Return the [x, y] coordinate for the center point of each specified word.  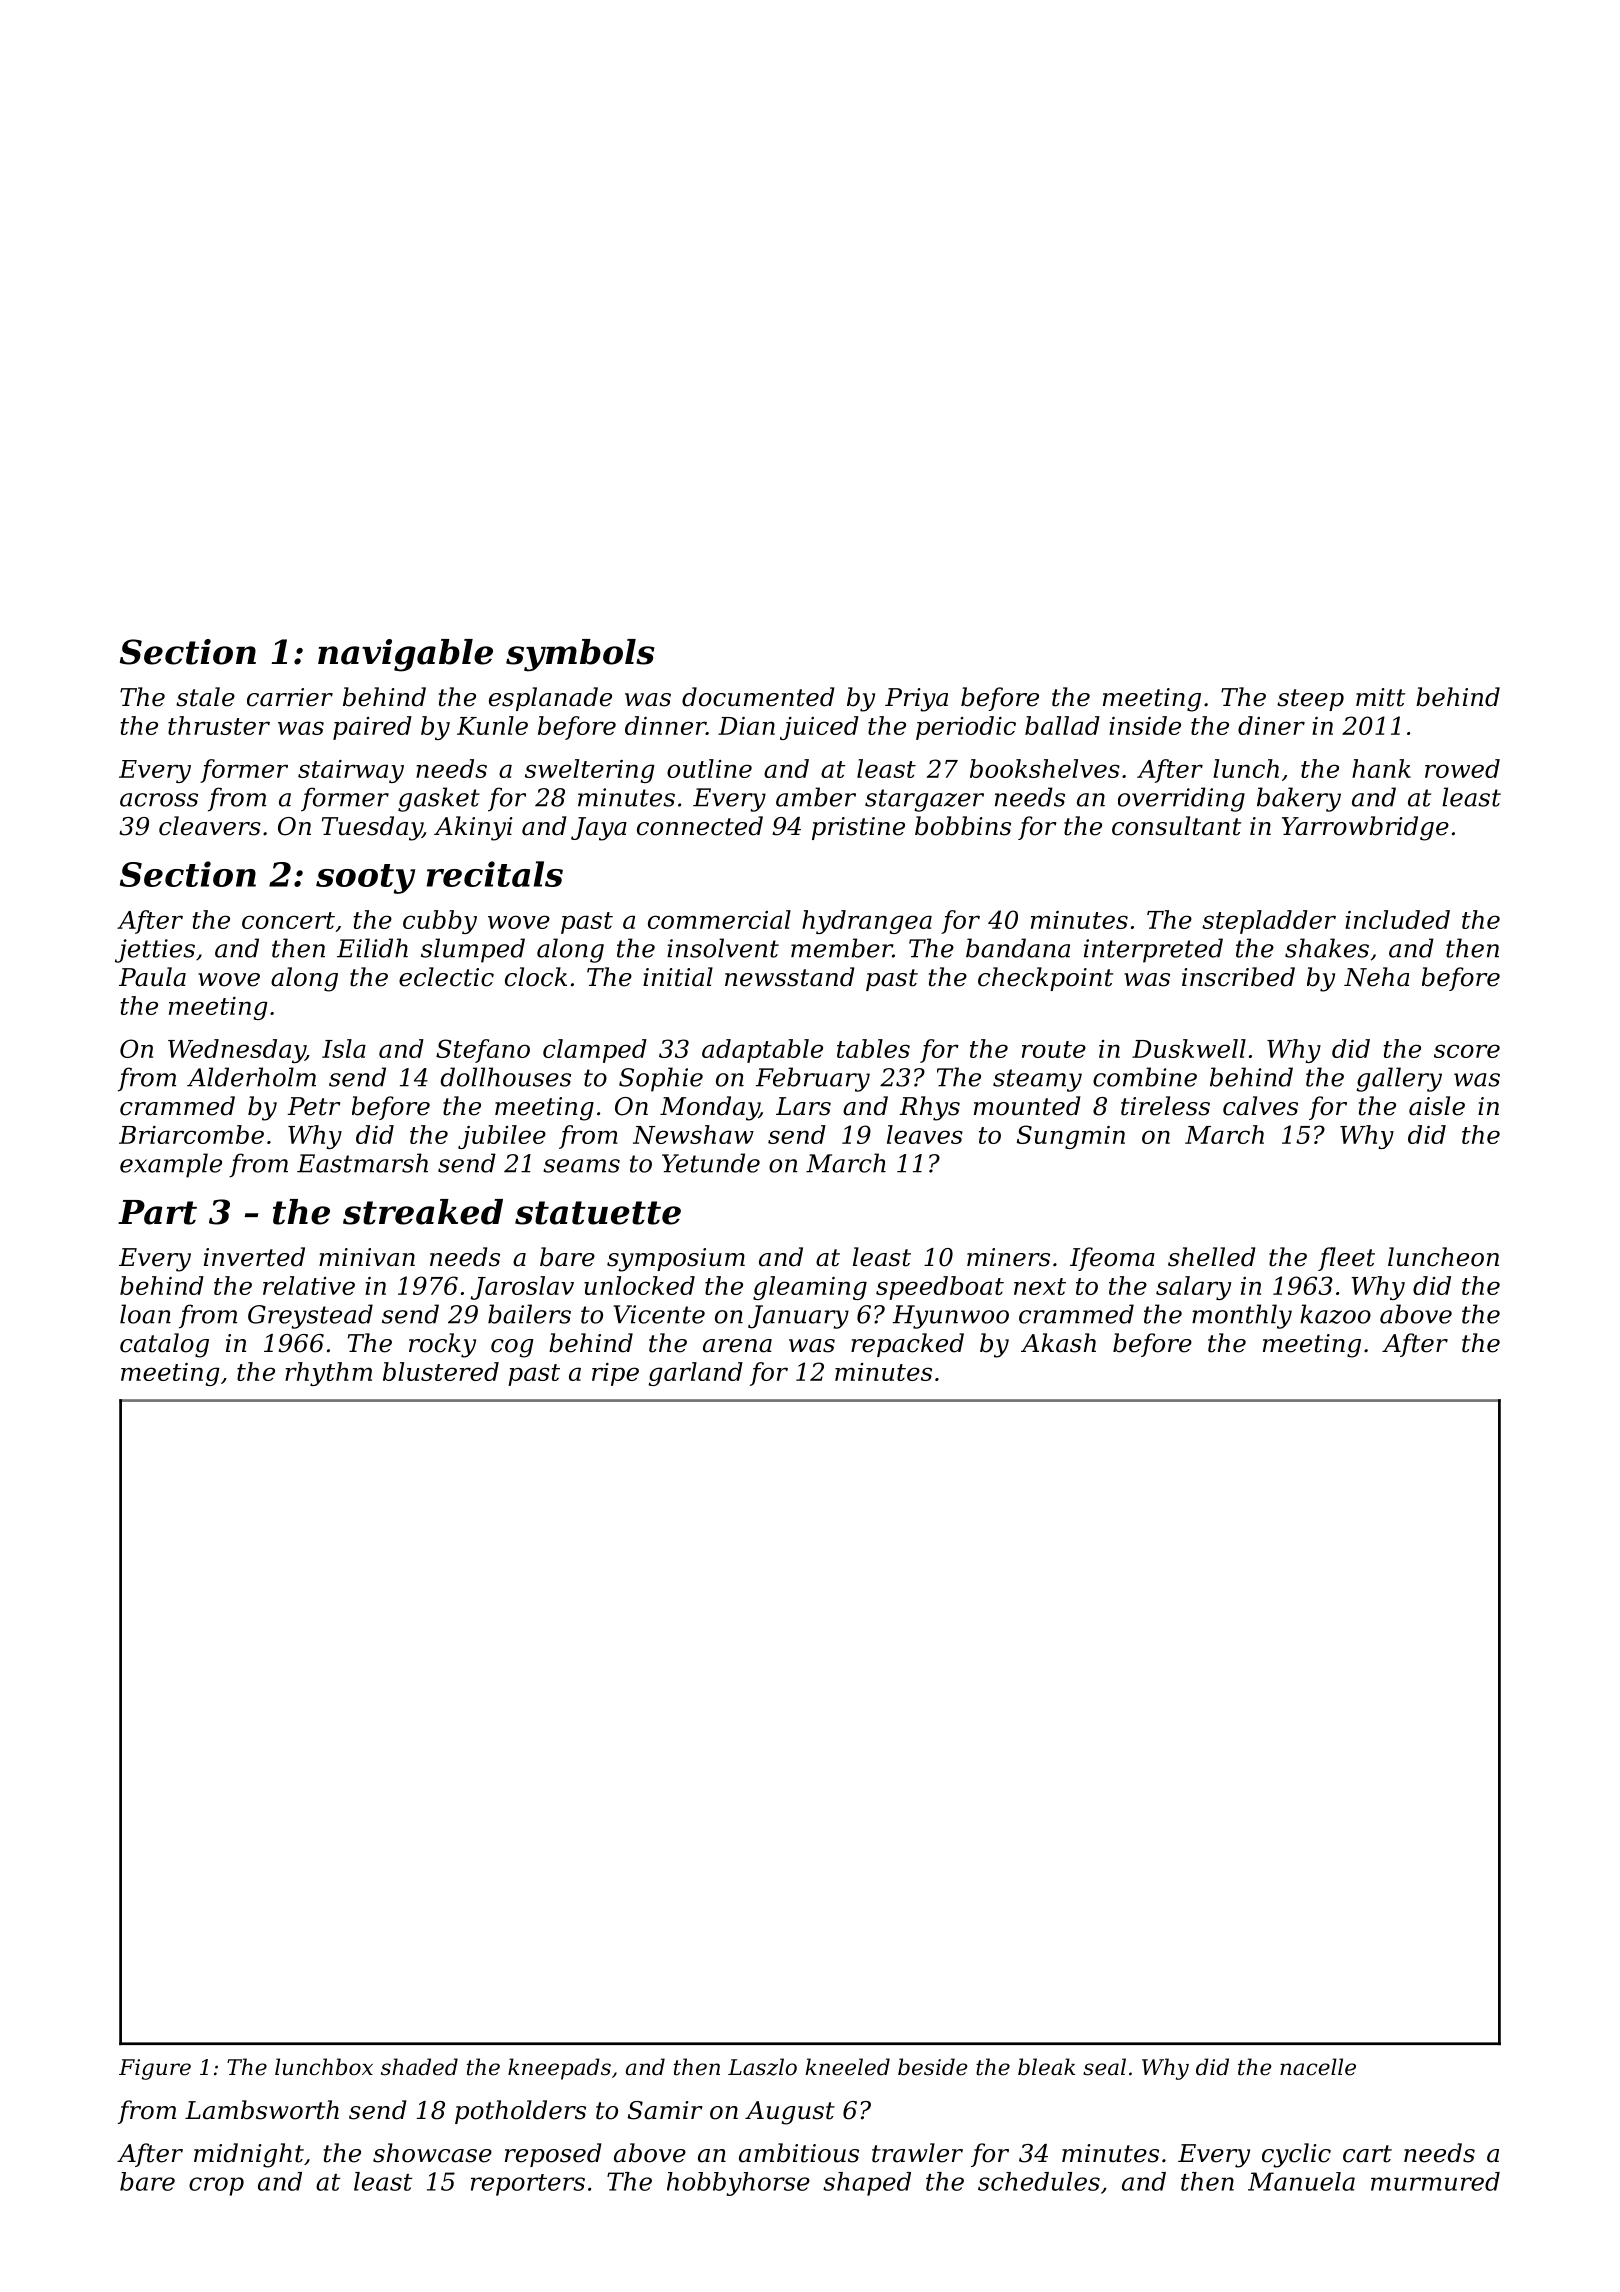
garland [696, 1374]
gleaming [810, 1288]
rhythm [328, 1374]
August [790, 2113]
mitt [1380, 697]
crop [216, 2186]
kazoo [1335, 1314]
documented [758, 697]
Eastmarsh [362, 1163]
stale [205, 697]
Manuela [1301, 2181]
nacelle [1318, 2067]
